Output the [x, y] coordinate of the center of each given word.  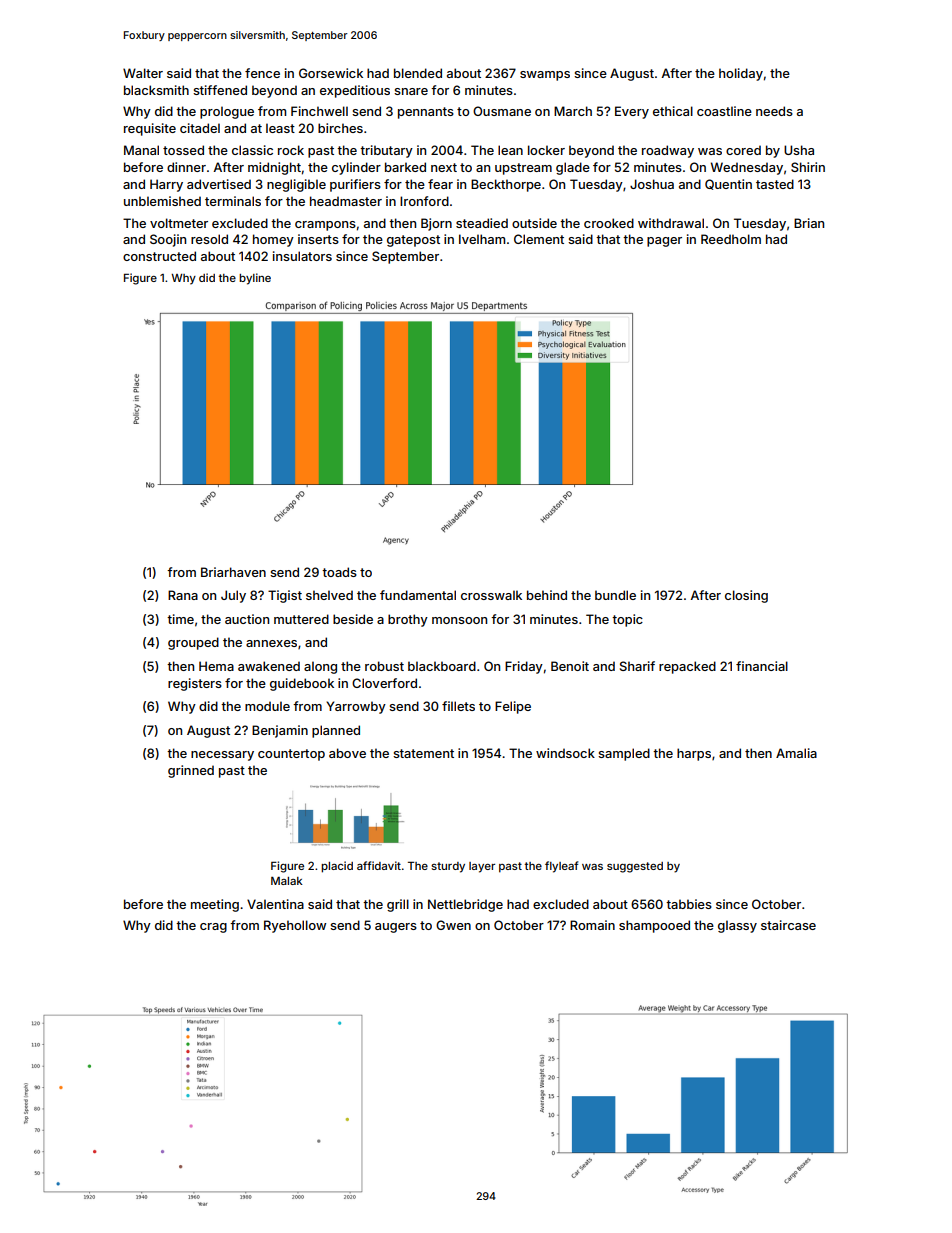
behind [547, 595]
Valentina [275, 904]
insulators [302, 256]
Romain [592, 925]
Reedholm [731, 239]
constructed [159, 256]
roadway [668, 151]
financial [762, 666]
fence [262, 73]
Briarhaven [233, 572]
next [444, 167]
